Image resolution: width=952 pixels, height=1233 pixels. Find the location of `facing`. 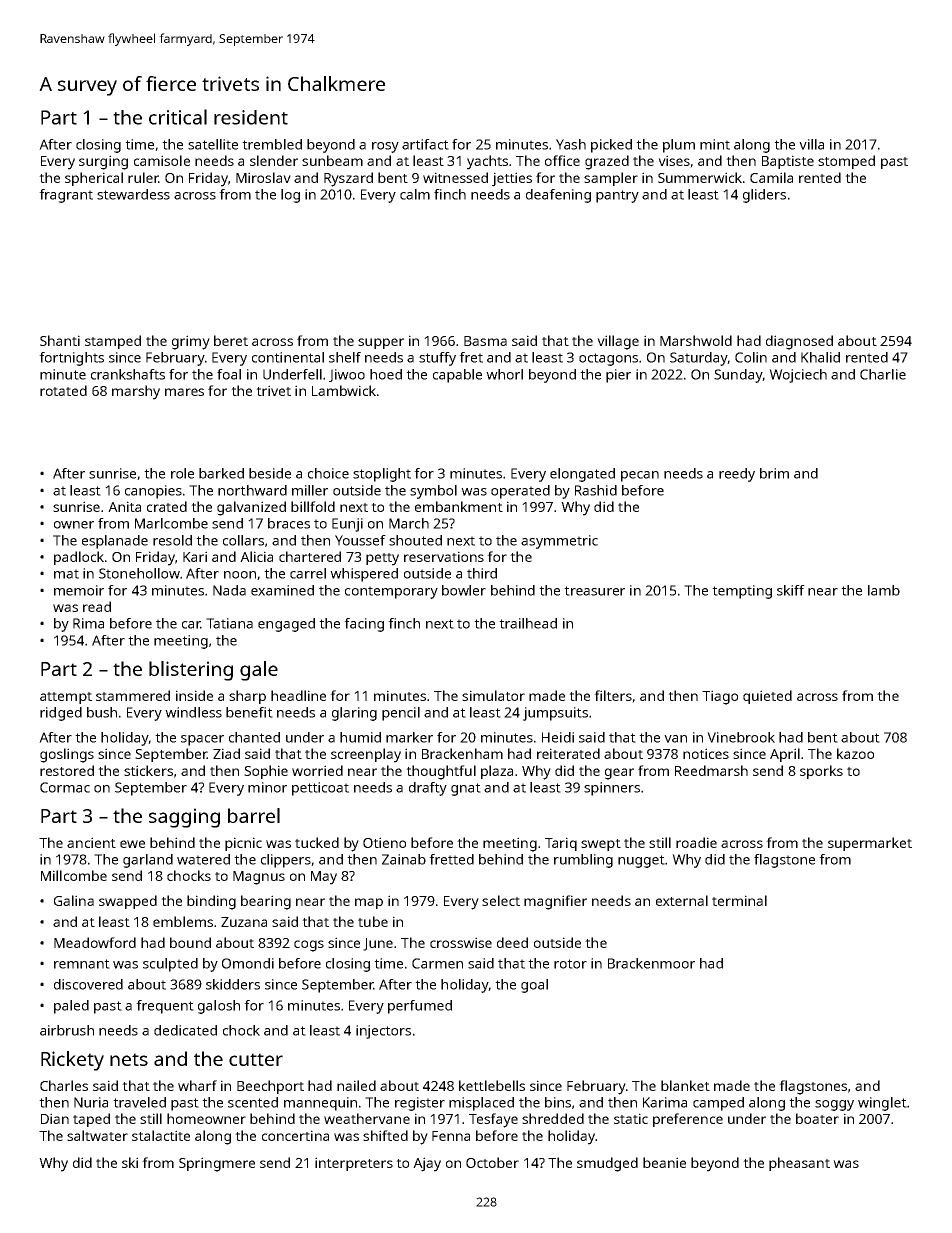

facing is located at coordinates (364, 625).
